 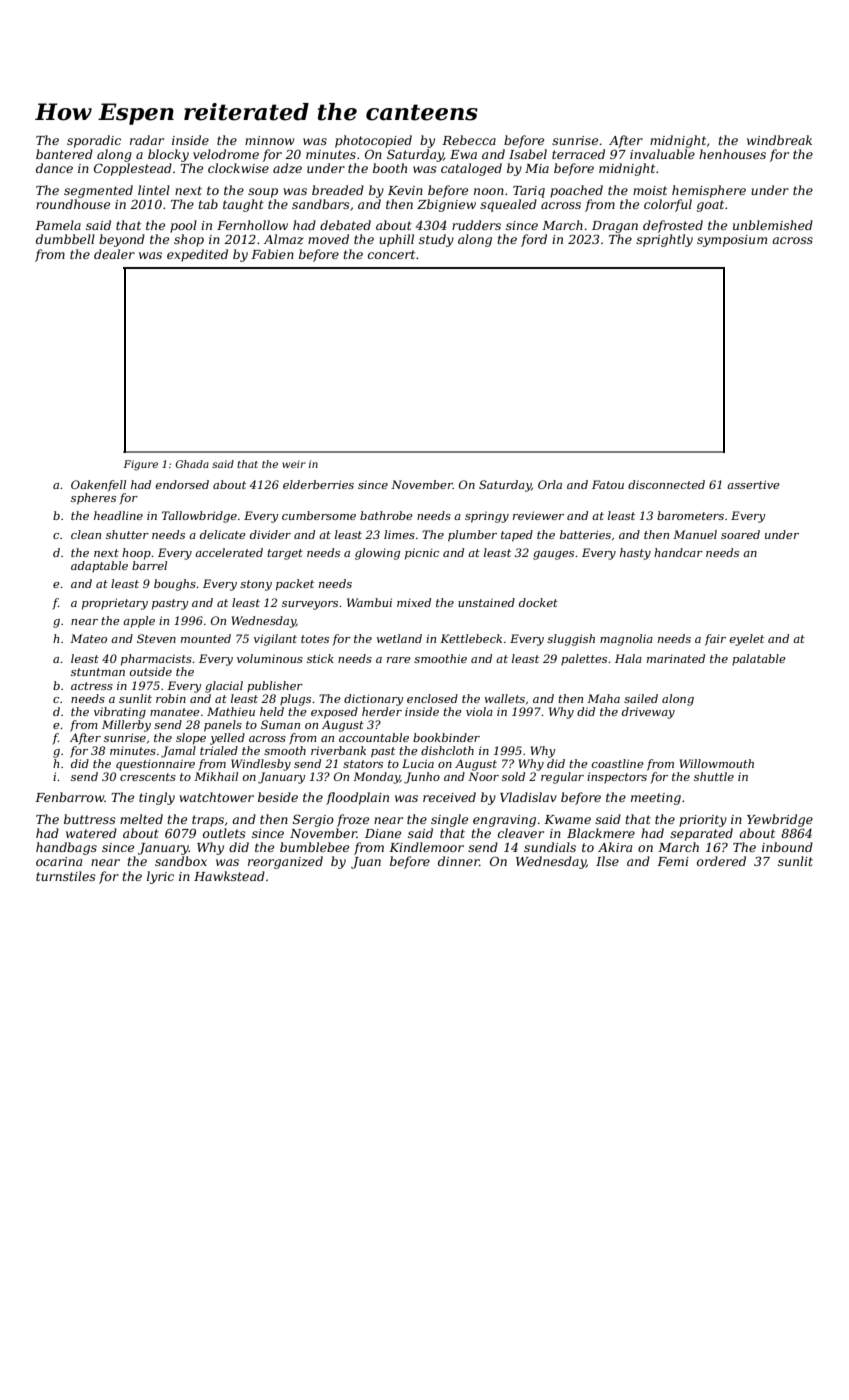 What do you see at coordinates (70, 797) in the screenshot?
I see `Fenbarrow` at bounding box center [70, 797].
